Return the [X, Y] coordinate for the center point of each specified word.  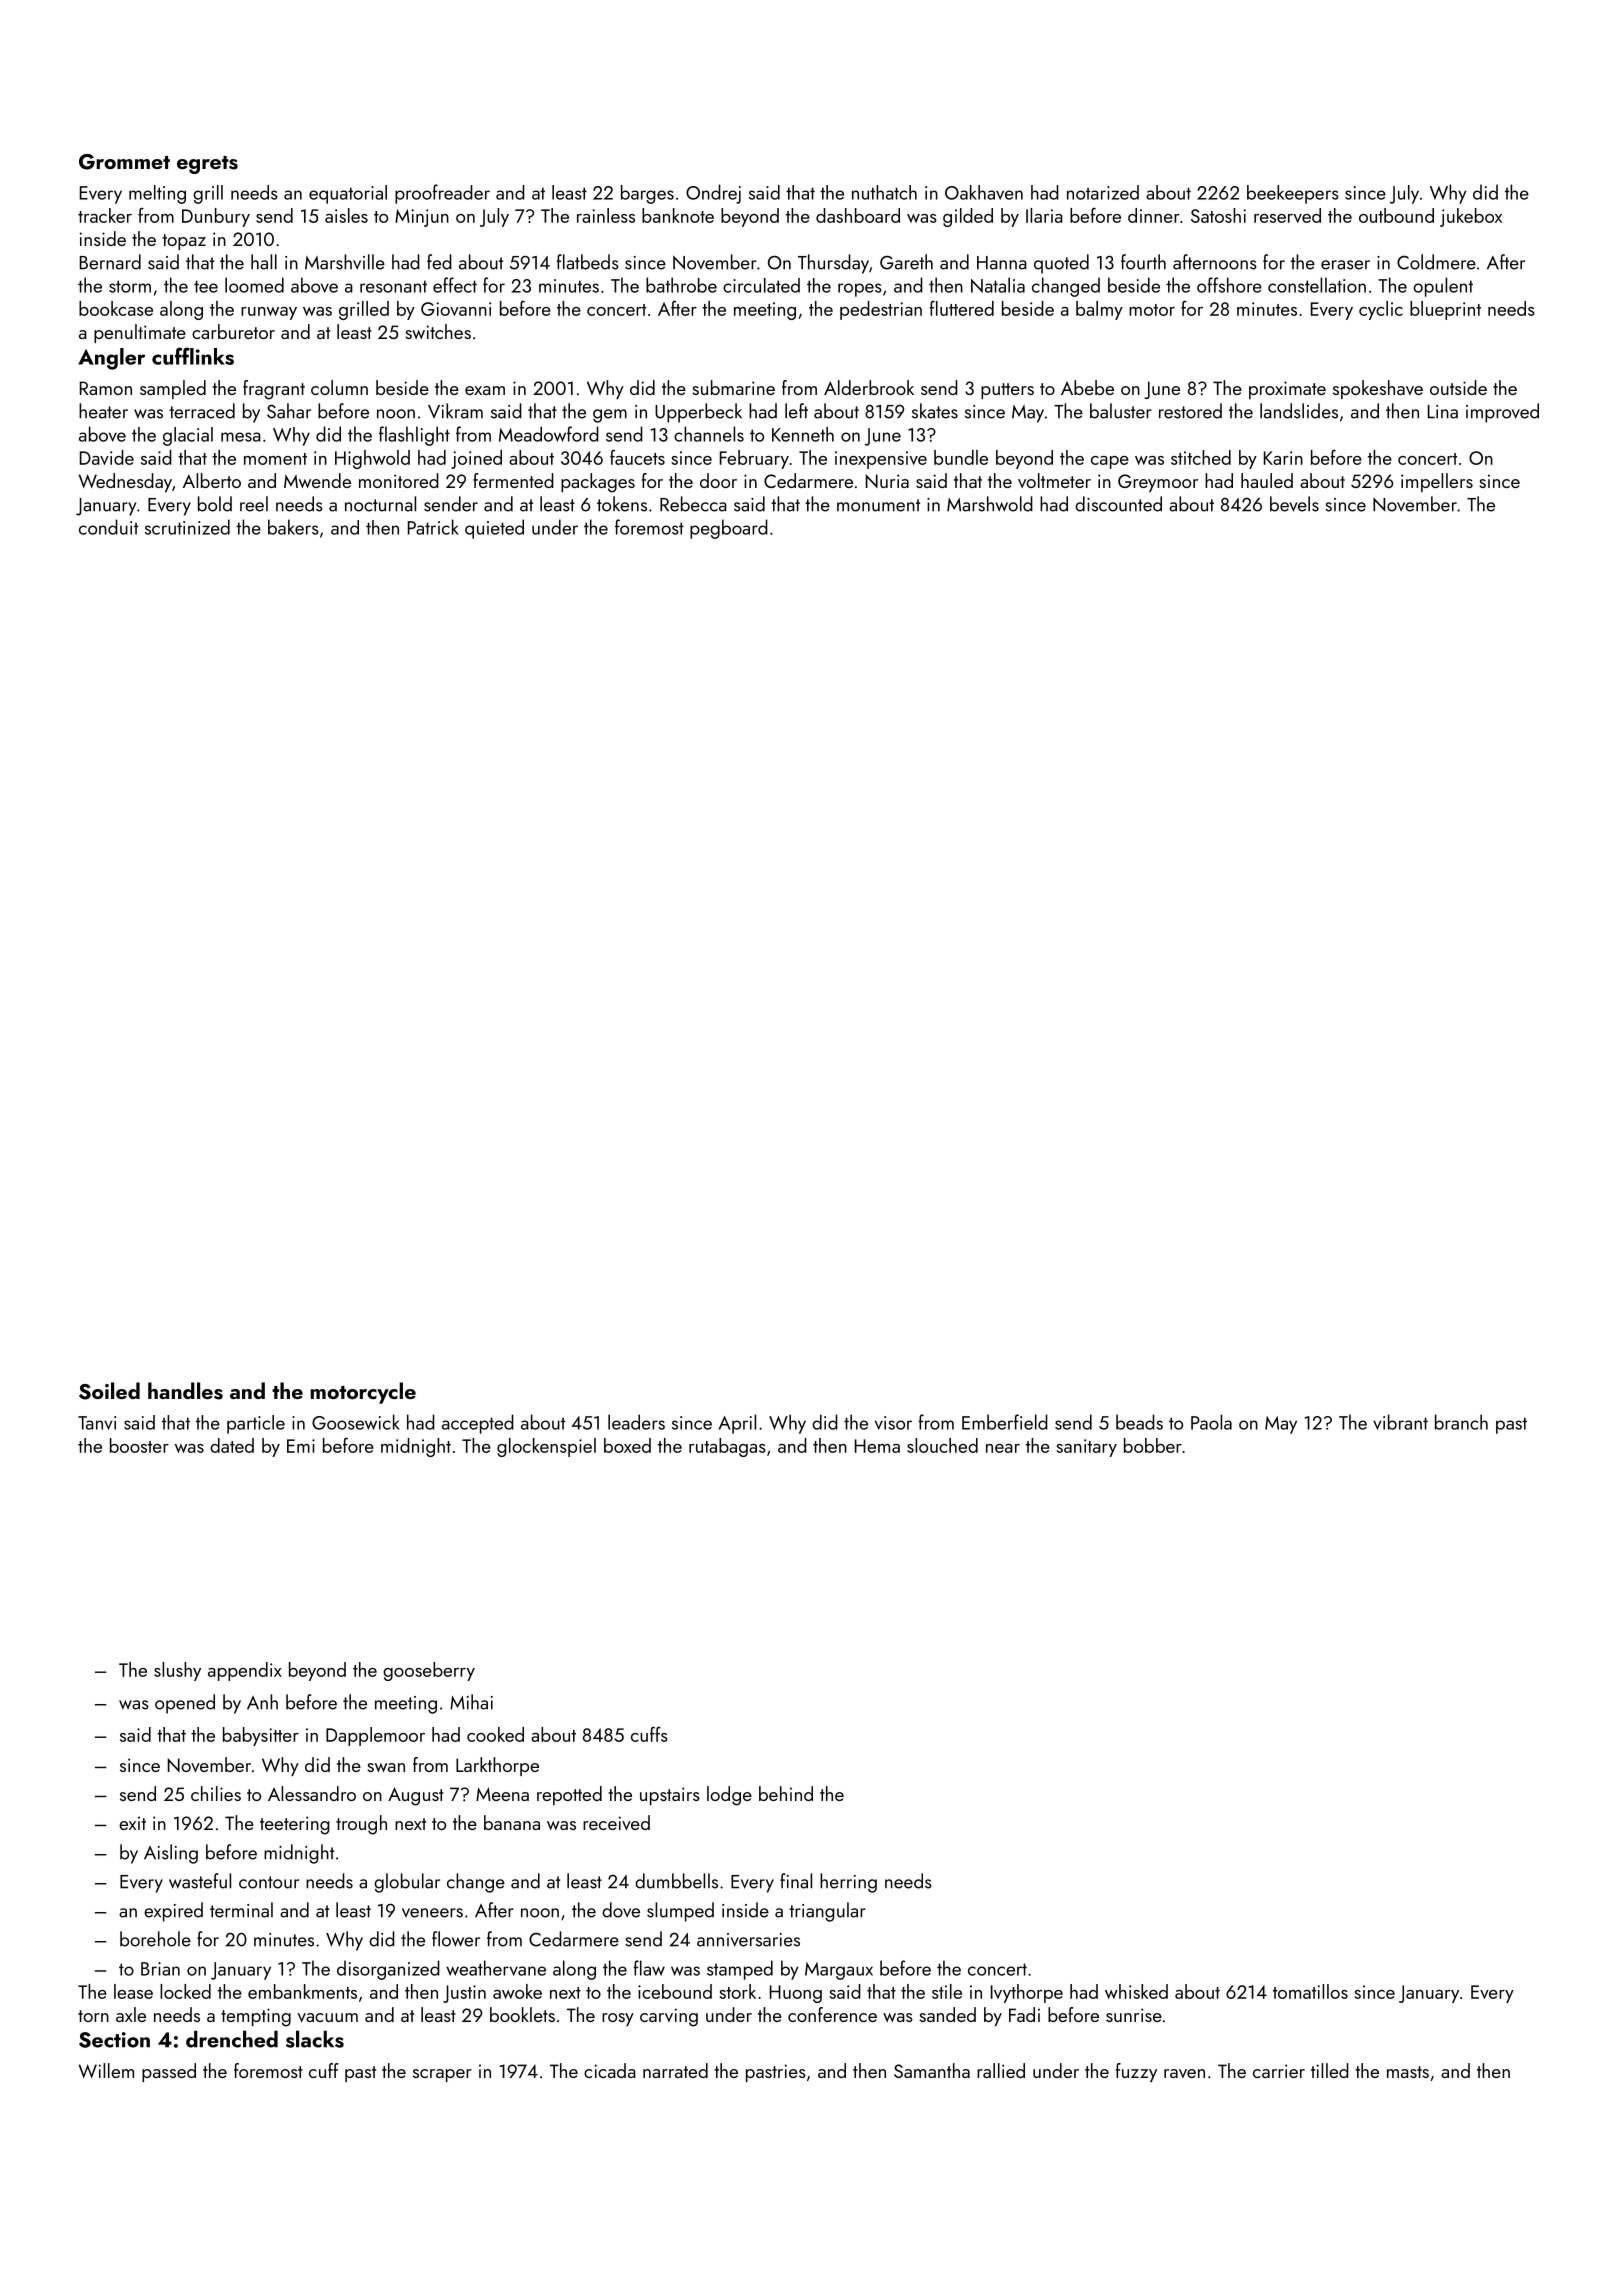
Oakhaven [984, 192]
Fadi [1024, 2014]
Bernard [110, 262]
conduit [108, 527]
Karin [1283, 458]
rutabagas [727, 1447]
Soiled [109, 1391]
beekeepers [1293, 194]
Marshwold [990, 504]
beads [1139, 1422]
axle [131, 2014]
